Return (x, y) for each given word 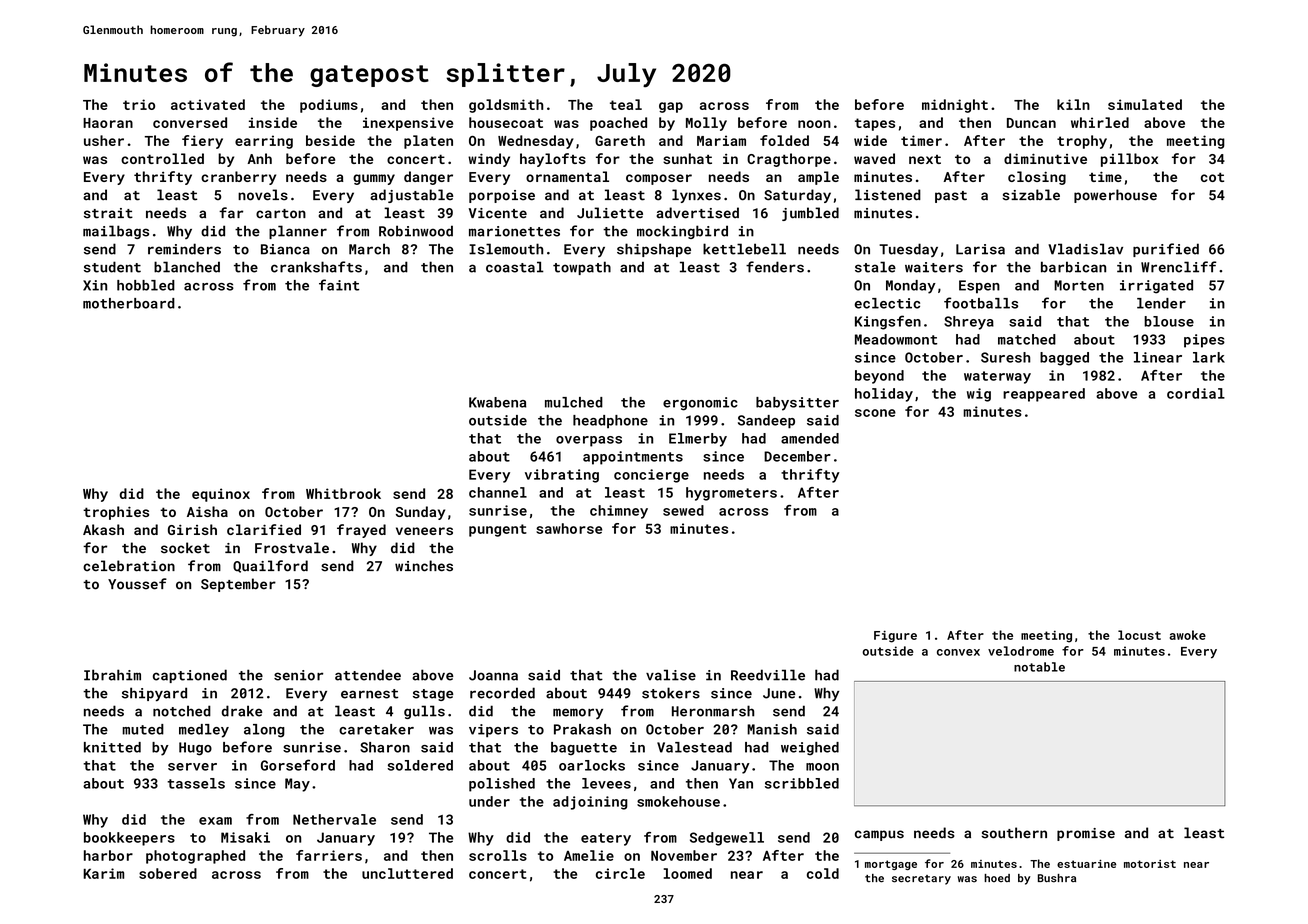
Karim (103, 873)
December (797, 456)
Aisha (207, 511)
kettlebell (744, 249)
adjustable (411, 196)
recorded (502, 693)
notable (1039, 667)
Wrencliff (1178, 267)
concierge (651, 476)
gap (671, 107)
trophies (116, 513)
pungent (498, 530)
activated (208, 104)
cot (1212, 177)
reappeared (1044, 395)
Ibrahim (112, 675)
